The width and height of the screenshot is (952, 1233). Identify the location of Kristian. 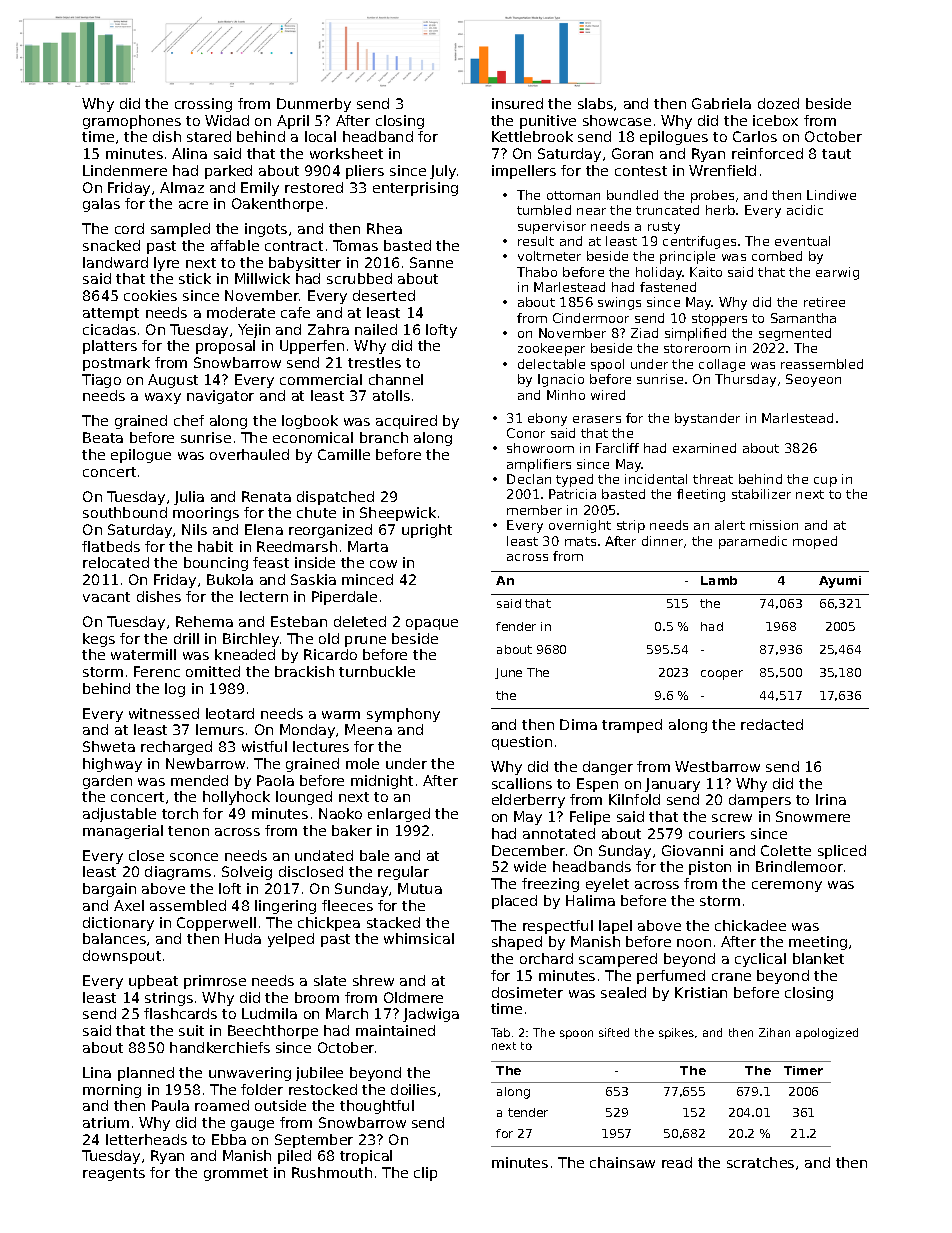
(701, 992).
